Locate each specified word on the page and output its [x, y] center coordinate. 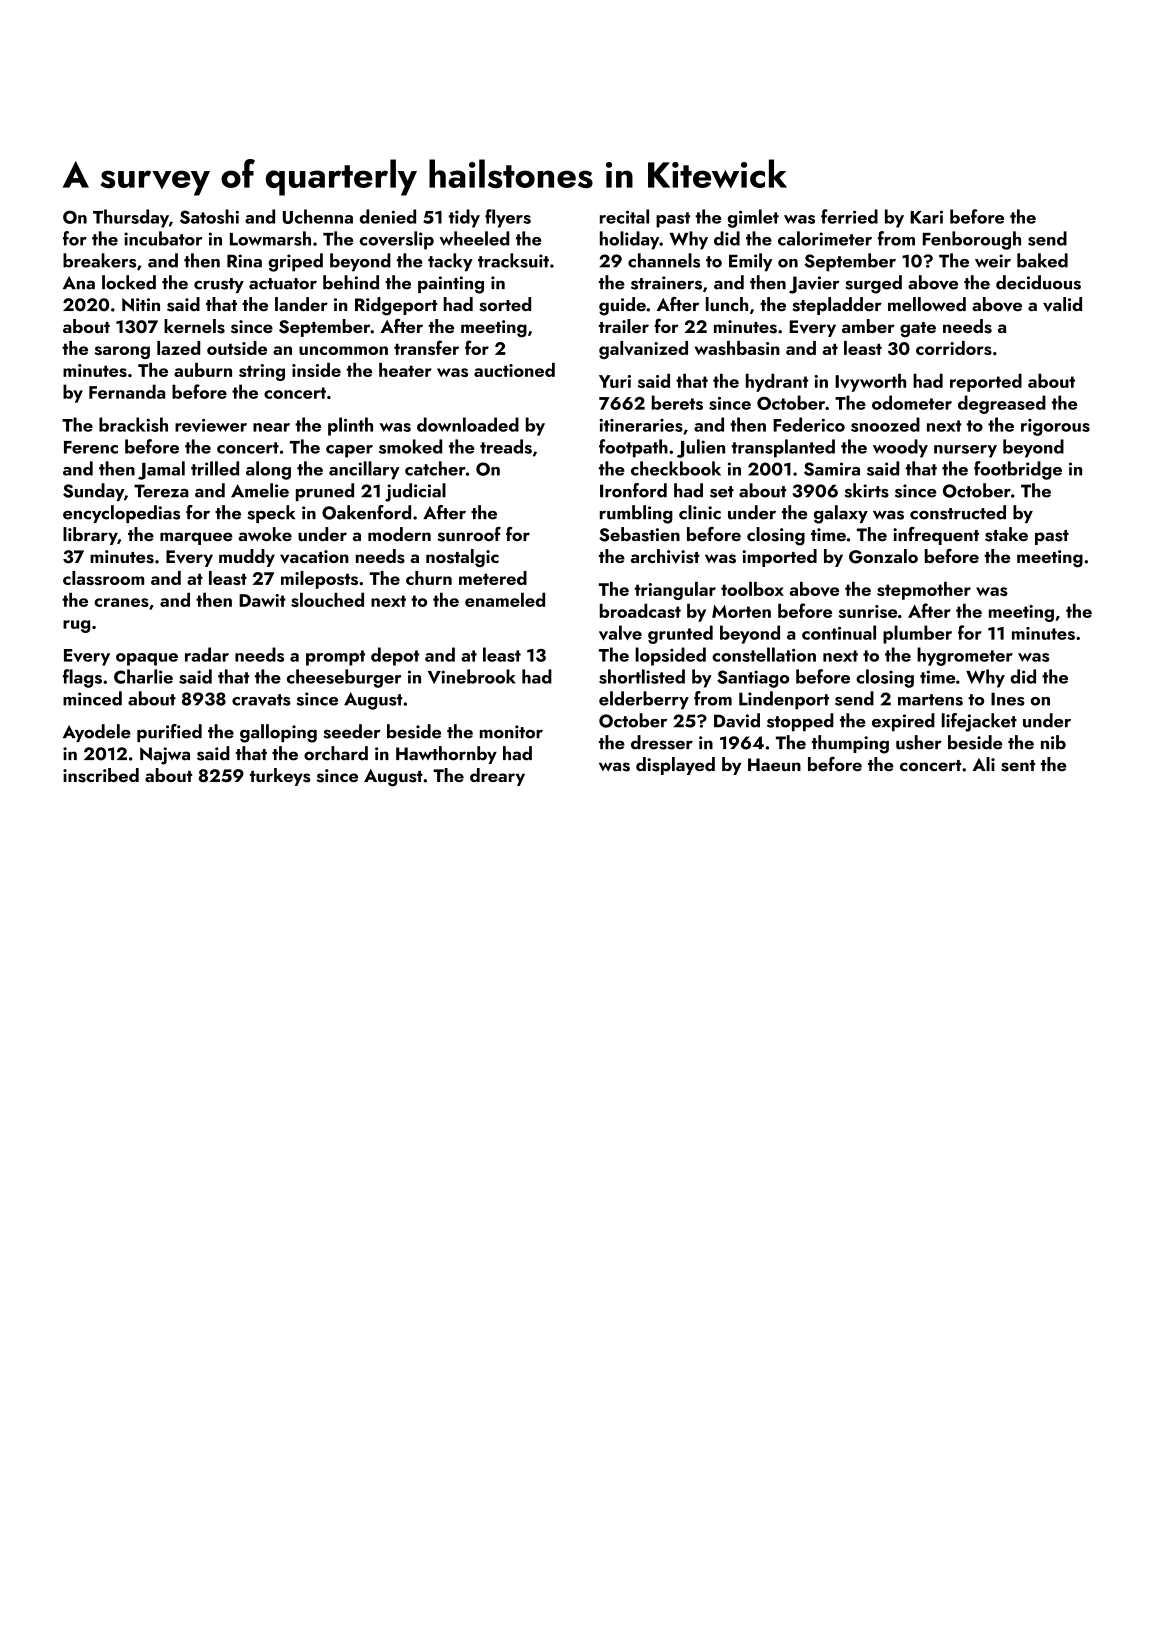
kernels [194, 326]
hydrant [777, 382]
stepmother [924, 591]
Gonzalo [883, 556]
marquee [196, 538]
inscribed [101, 775]
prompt [335, 658]
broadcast [640, 610]
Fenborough [972, 240]
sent [1018, 766]
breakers [99, 260]
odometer [912, 402]
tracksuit [513, 260]
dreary [497, 777]
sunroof [469, 534]
